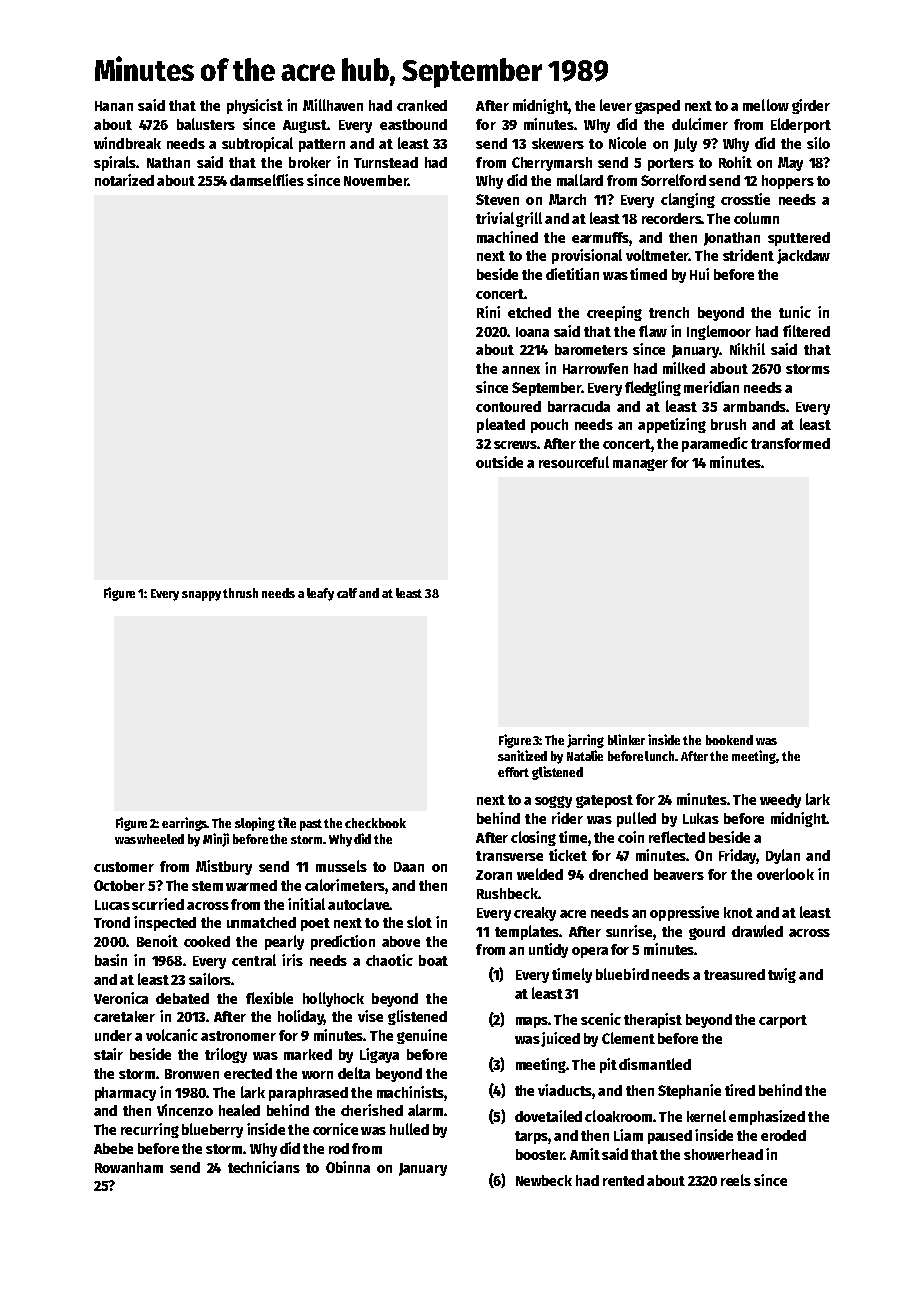  What do you see at coordinates (499, 462) in the document?
I see `outside` at bounding box center [499, 462].
